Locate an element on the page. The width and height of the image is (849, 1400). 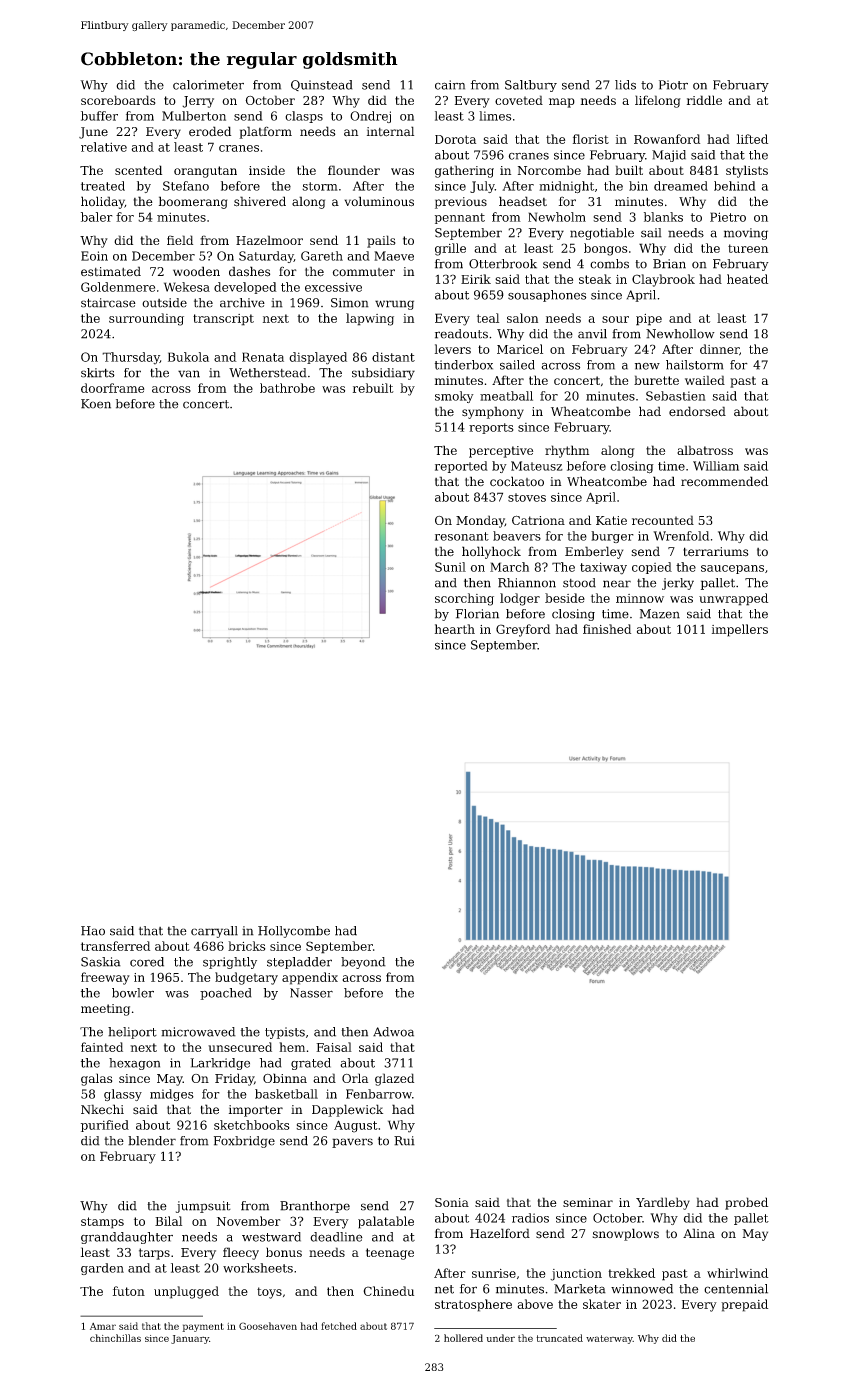
scented is located at coordinates (138, 170).
